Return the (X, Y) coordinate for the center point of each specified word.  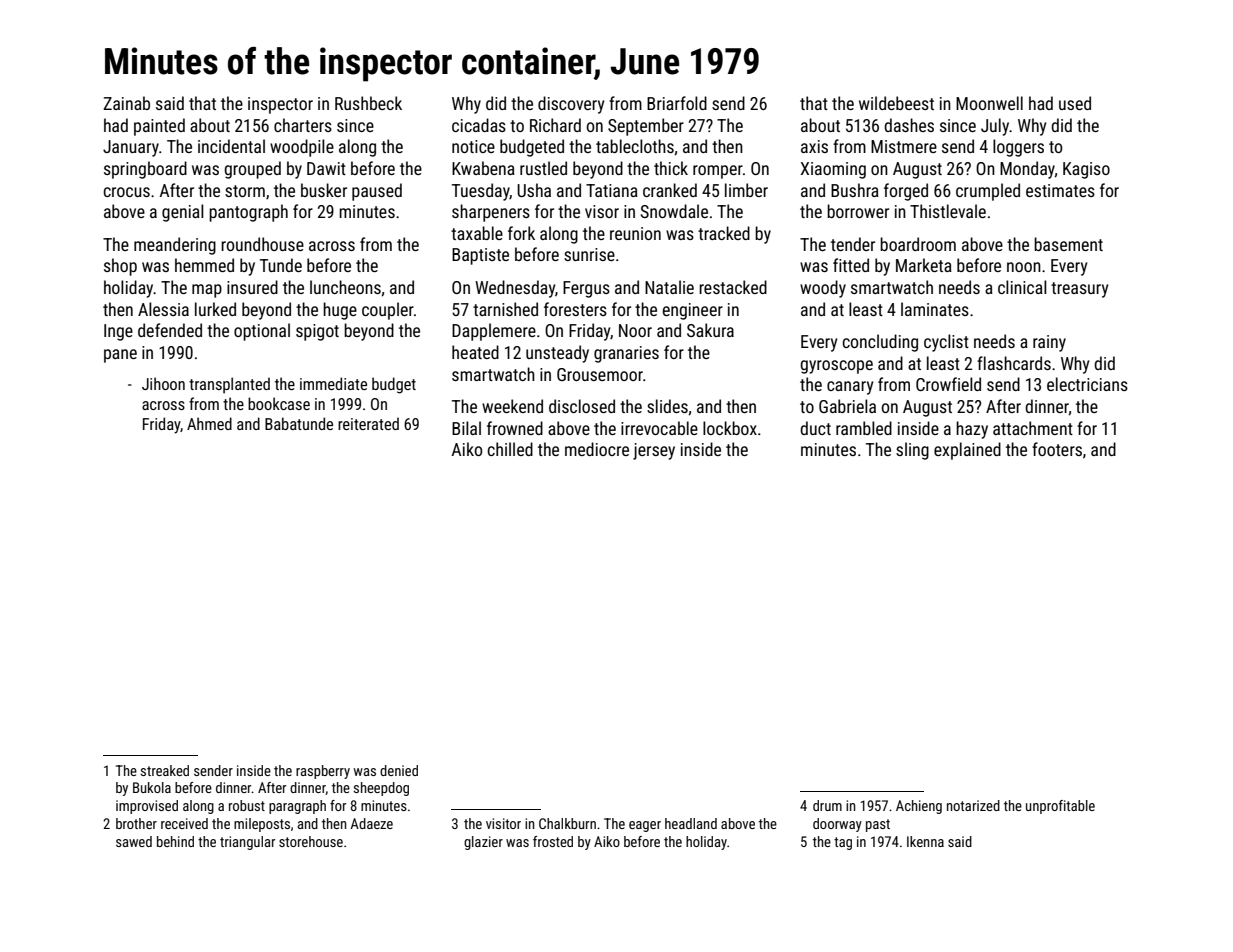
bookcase (279, 403)
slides (667, 406)
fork (521, 233)
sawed (134, 841)
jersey (654, 451)
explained (967, 451)
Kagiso (1086, 170)
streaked (165, 770)
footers (1057, 449)
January (131, 148)
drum (827, 805)
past (878, 825)
